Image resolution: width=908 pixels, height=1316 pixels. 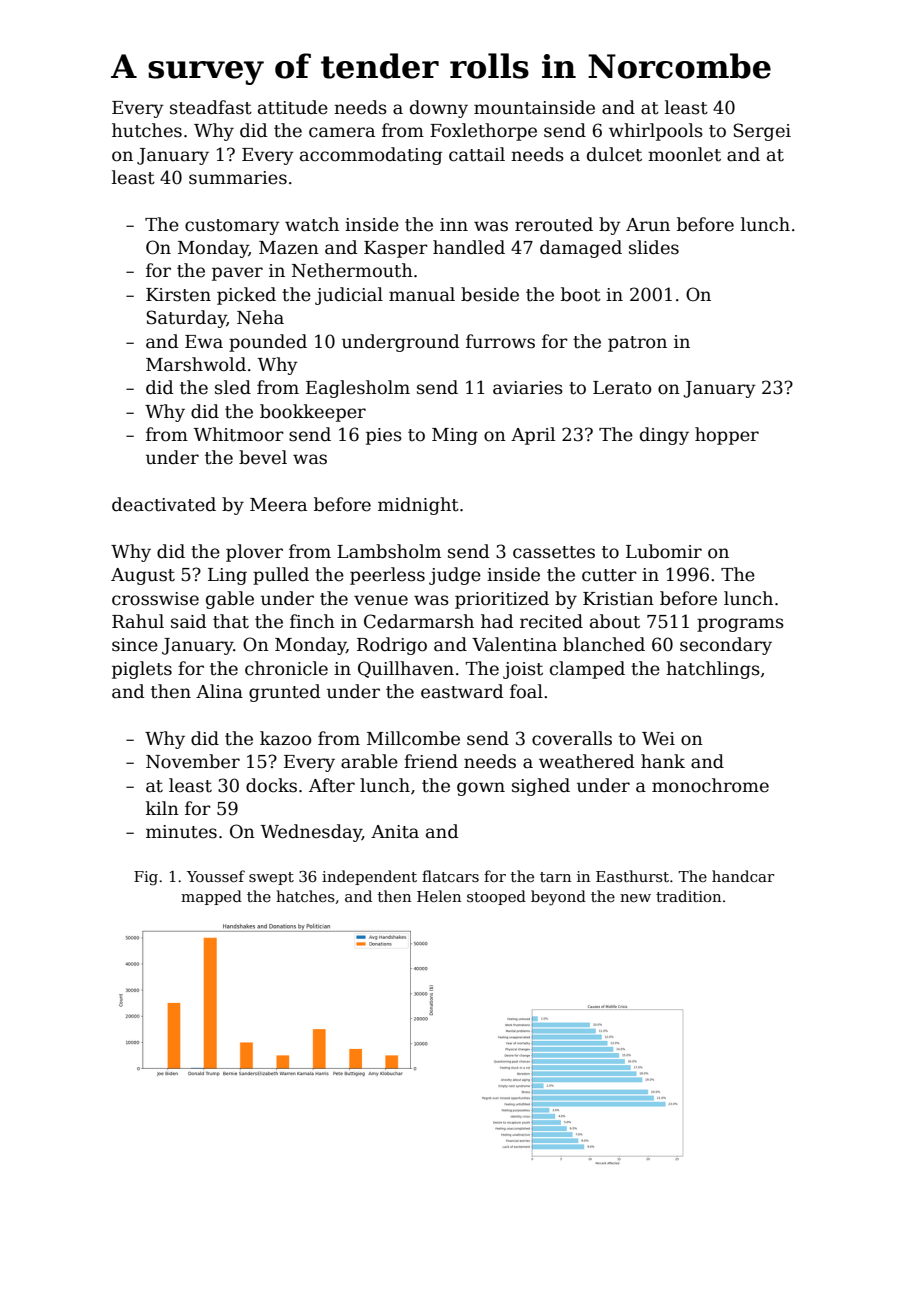 I want to click on monochrome, so click(x=710, y=785).
